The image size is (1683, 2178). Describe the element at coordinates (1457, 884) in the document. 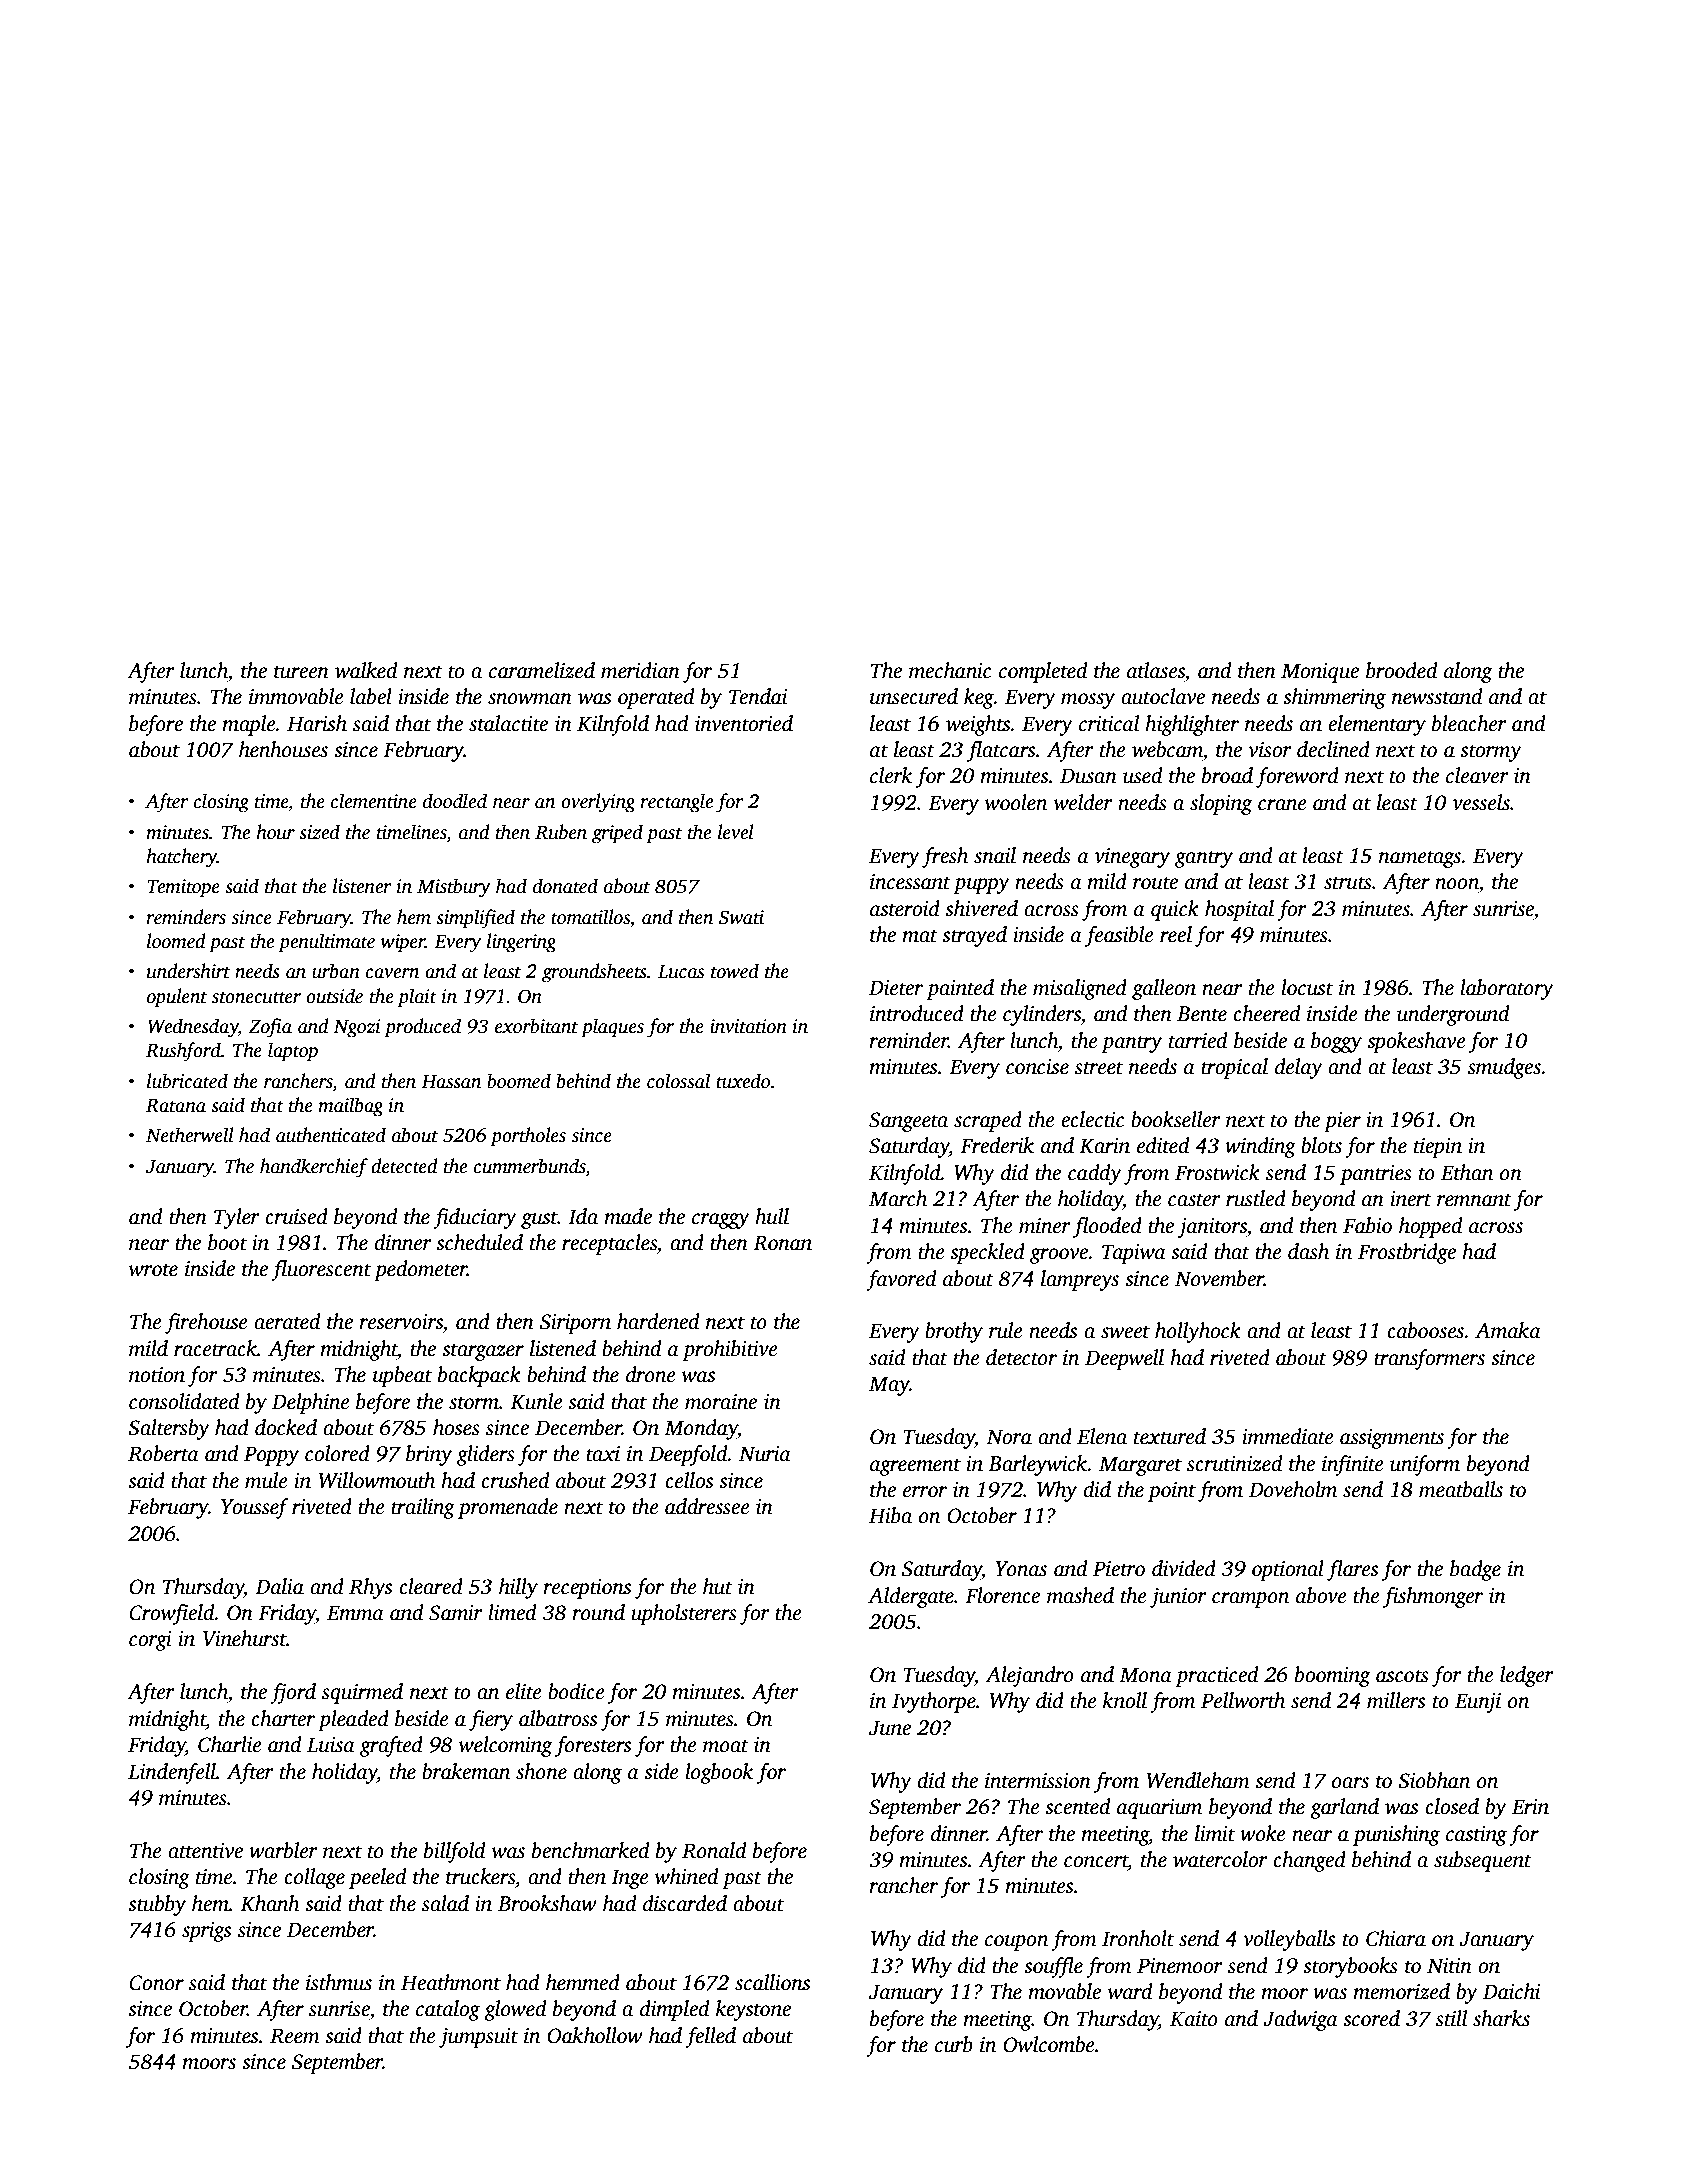

I see `noon` at that location.
